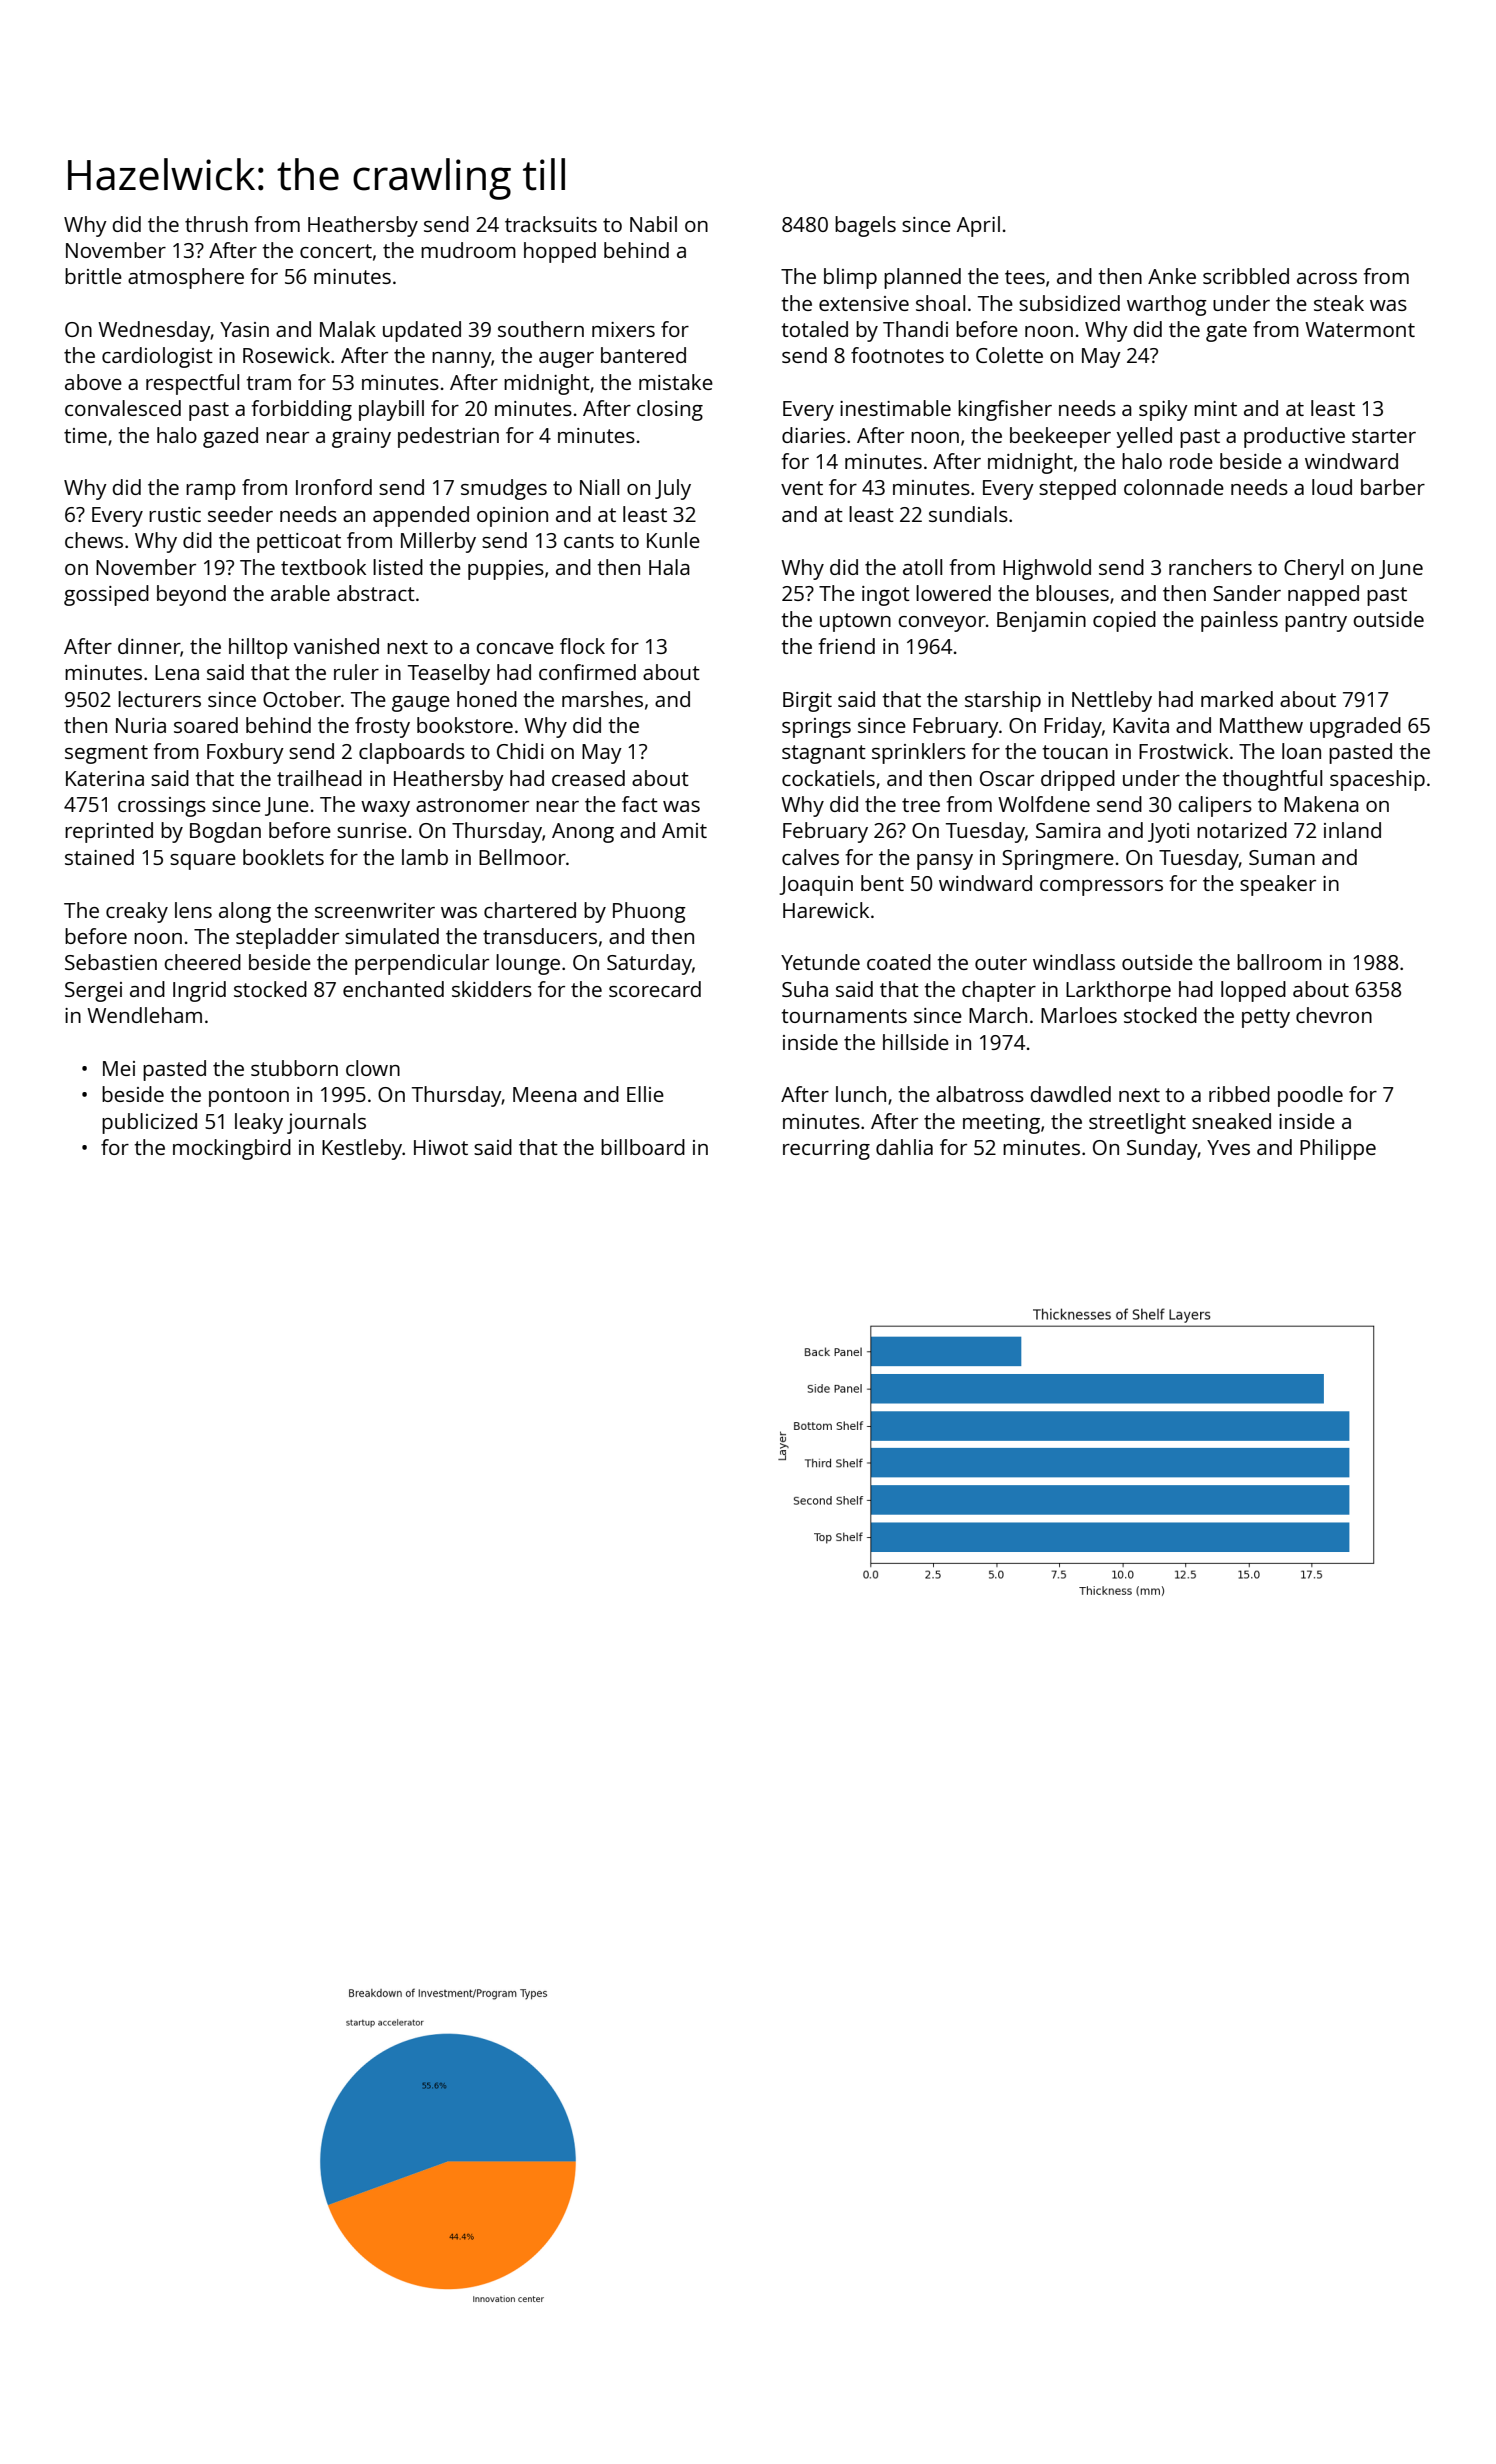  What do you see at coordinates (1246, 276) in the screenshot?
I see `scribbled` at bounding box center [1246, 276].
